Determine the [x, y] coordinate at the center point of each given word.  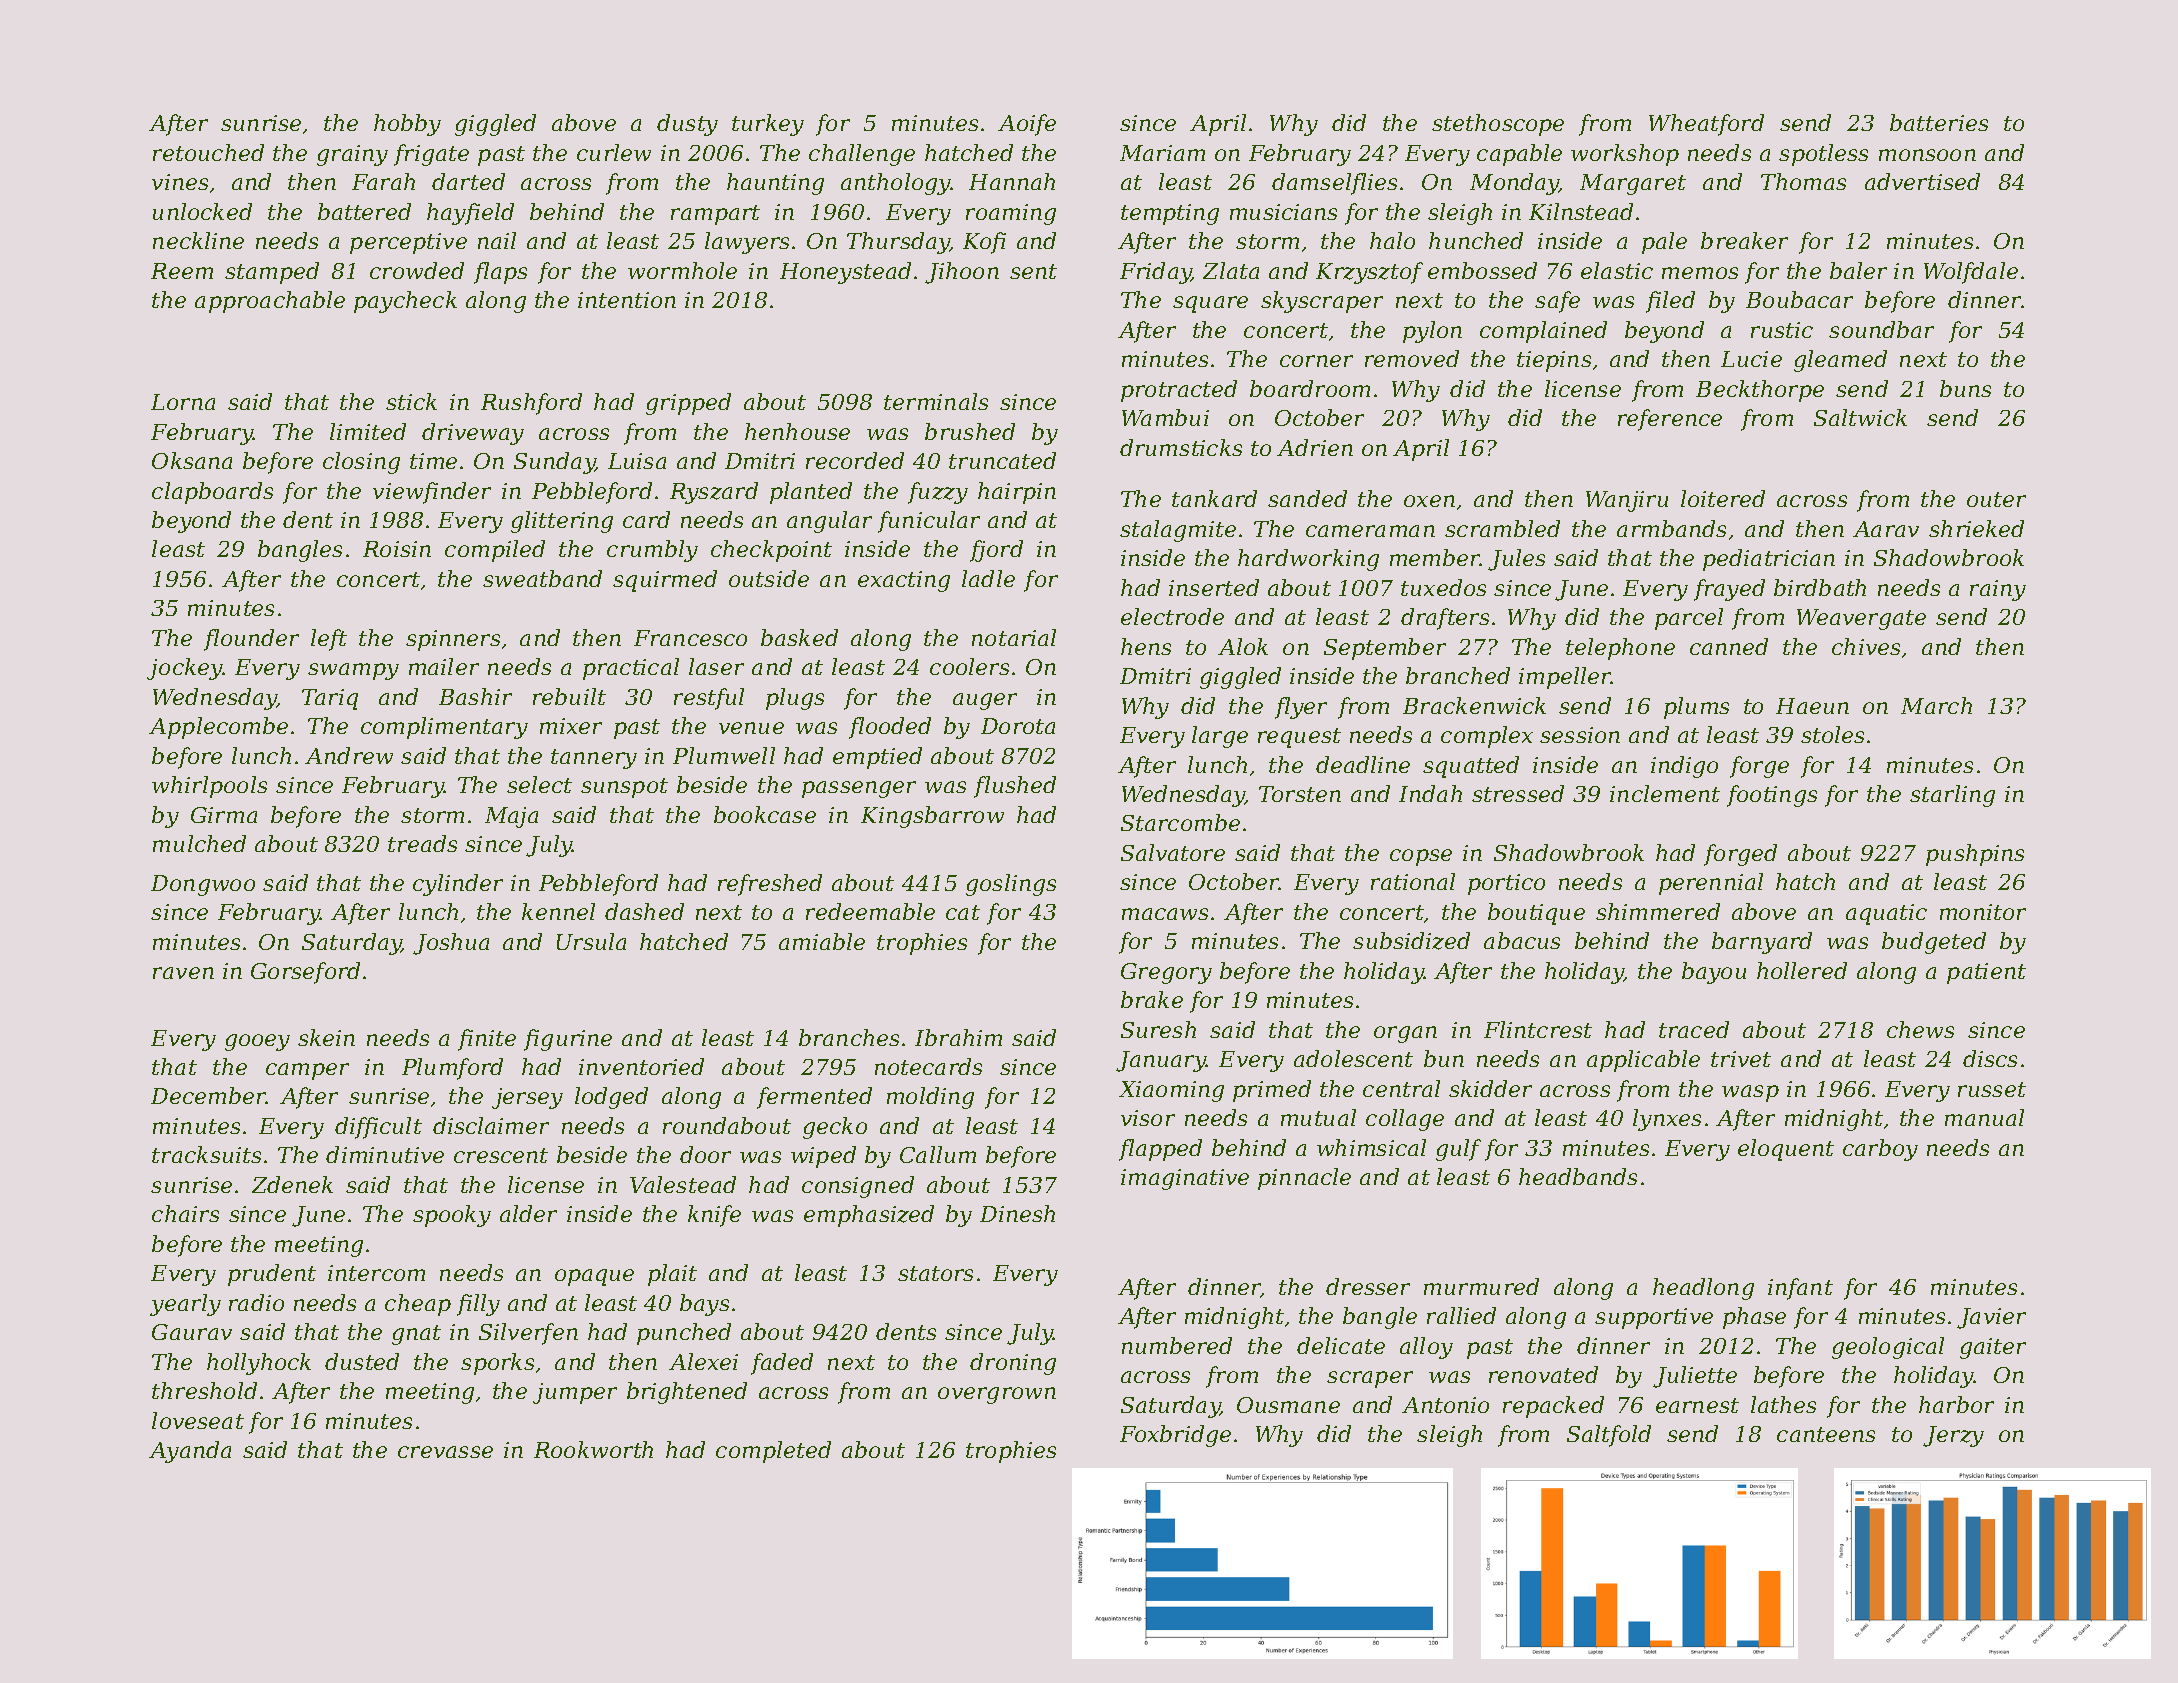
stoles [1832, 734]
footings [1772, 796]
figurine [568, 1040]
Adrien [1315, 447]
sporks [497, 1364]
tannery [594, 759]
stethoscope [1498, 125]
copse [1421, 857]
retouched [208, 152]
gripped [688, 404]
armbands [1671, 528]
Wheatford [1706, 125]
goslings [1011, 885]
